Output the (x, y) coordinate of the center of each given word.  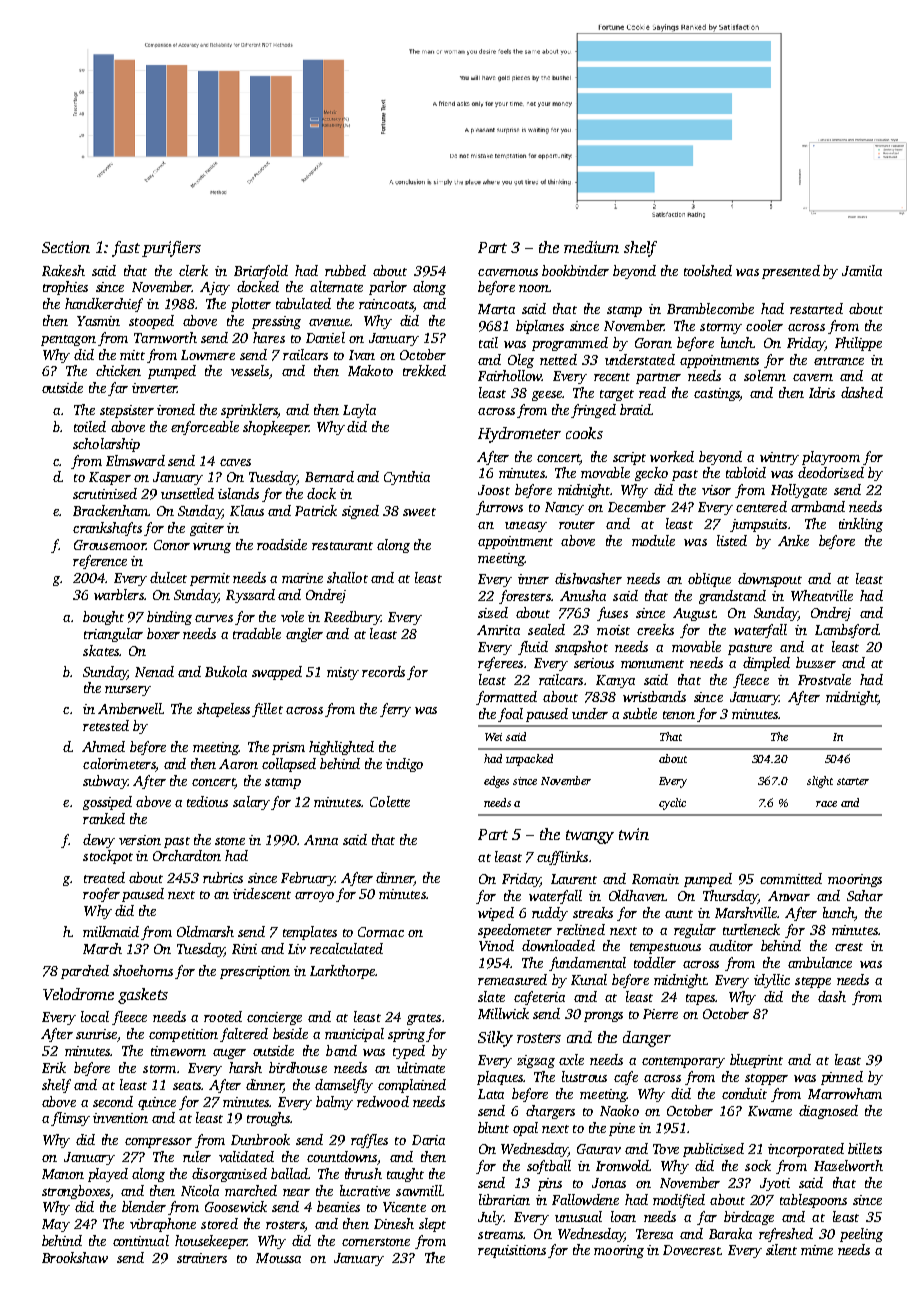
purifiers (171, 249)
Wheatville (822, 595)
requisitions (512, 1251)
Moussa (278, 1258)
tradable (257, 633)
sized (493, 612)
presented (791, 272)
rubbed (345, 270)
